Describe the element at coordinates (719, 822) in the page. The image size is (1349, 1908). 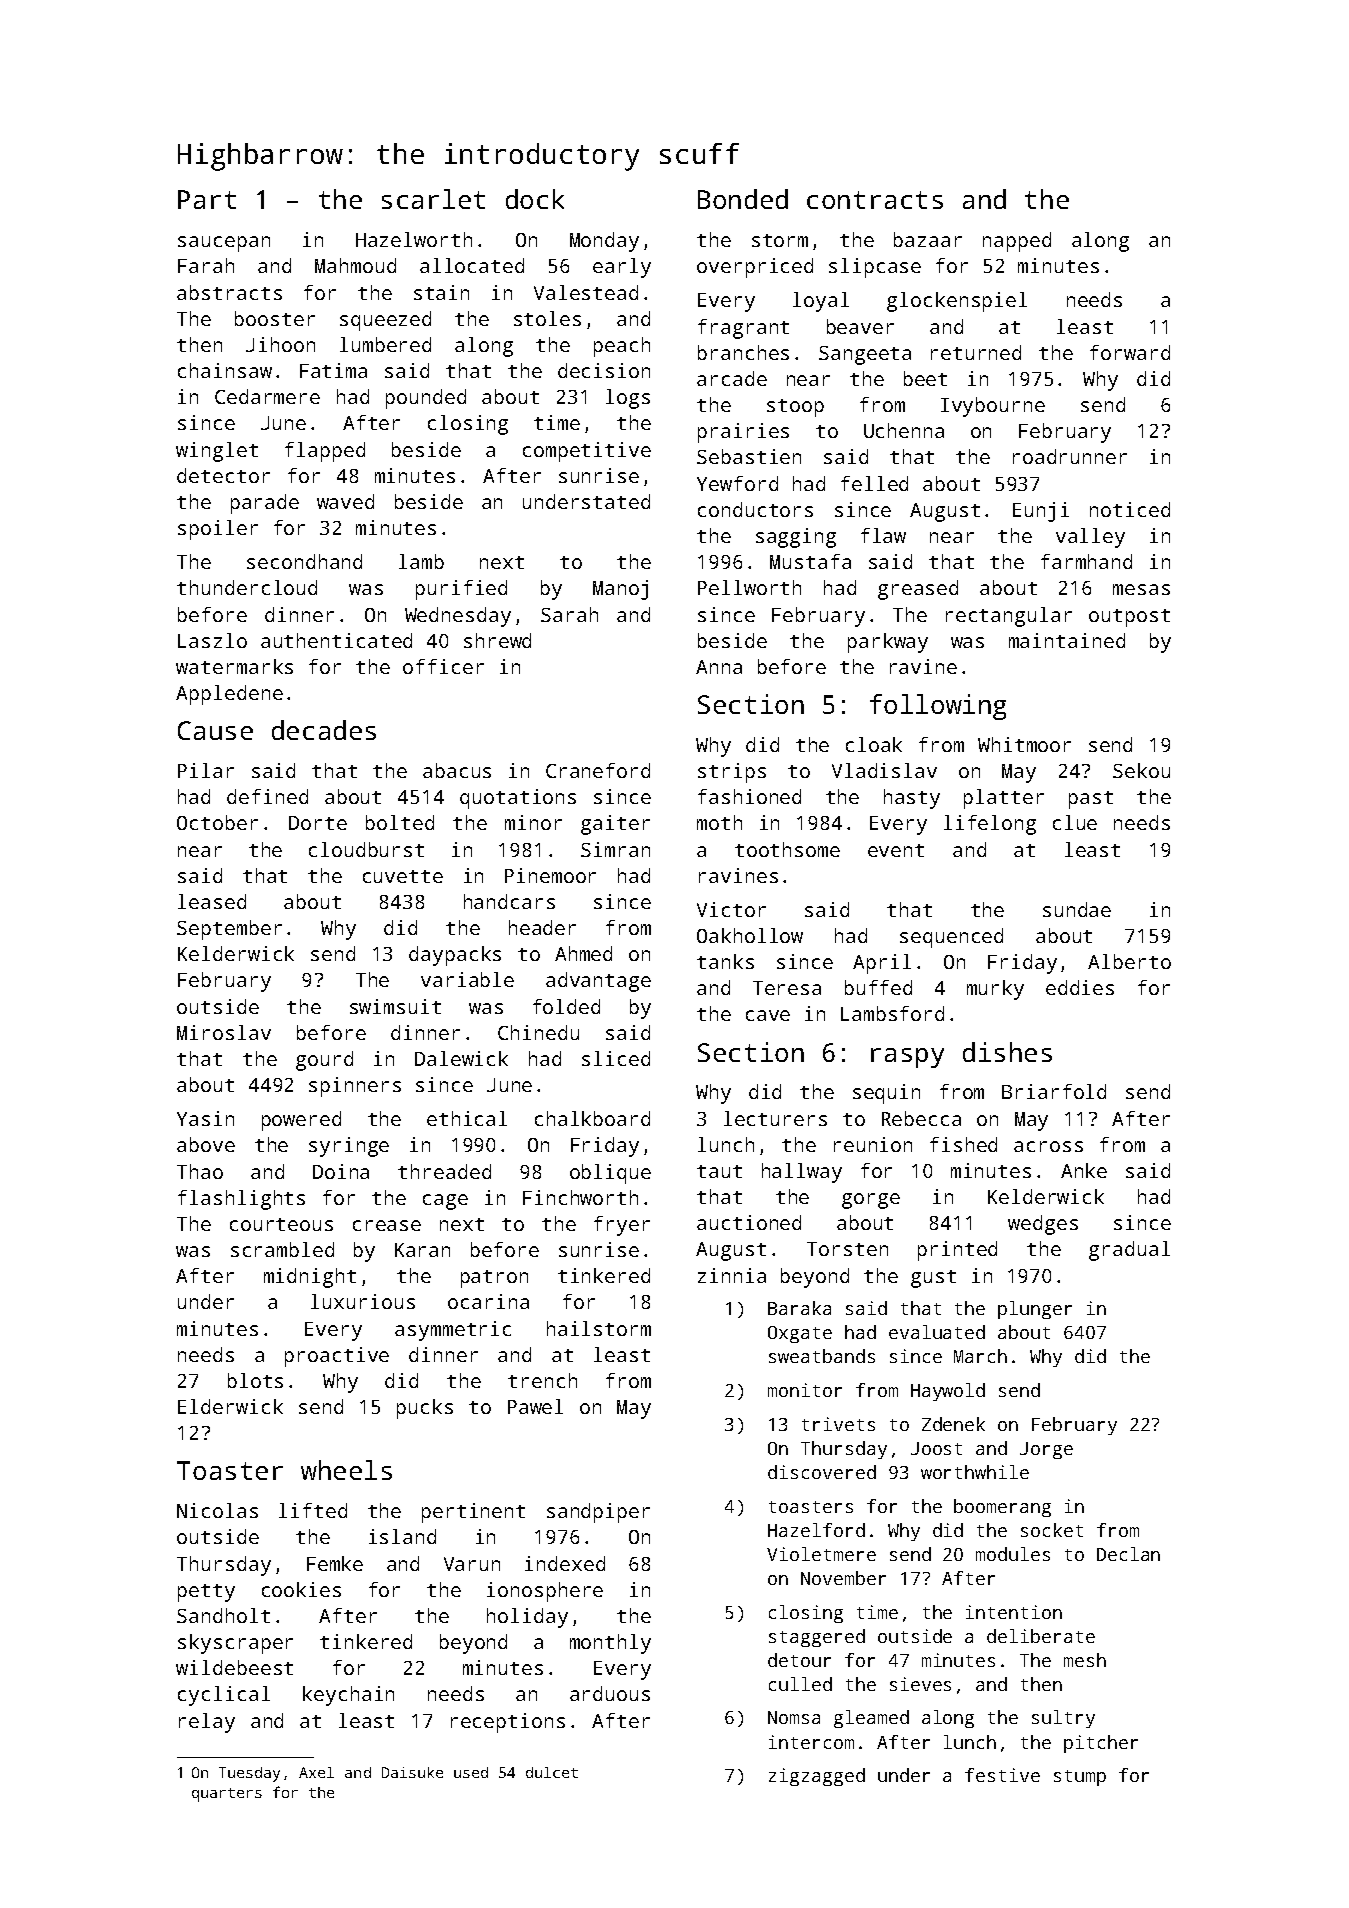
I see `moth` at that location.
